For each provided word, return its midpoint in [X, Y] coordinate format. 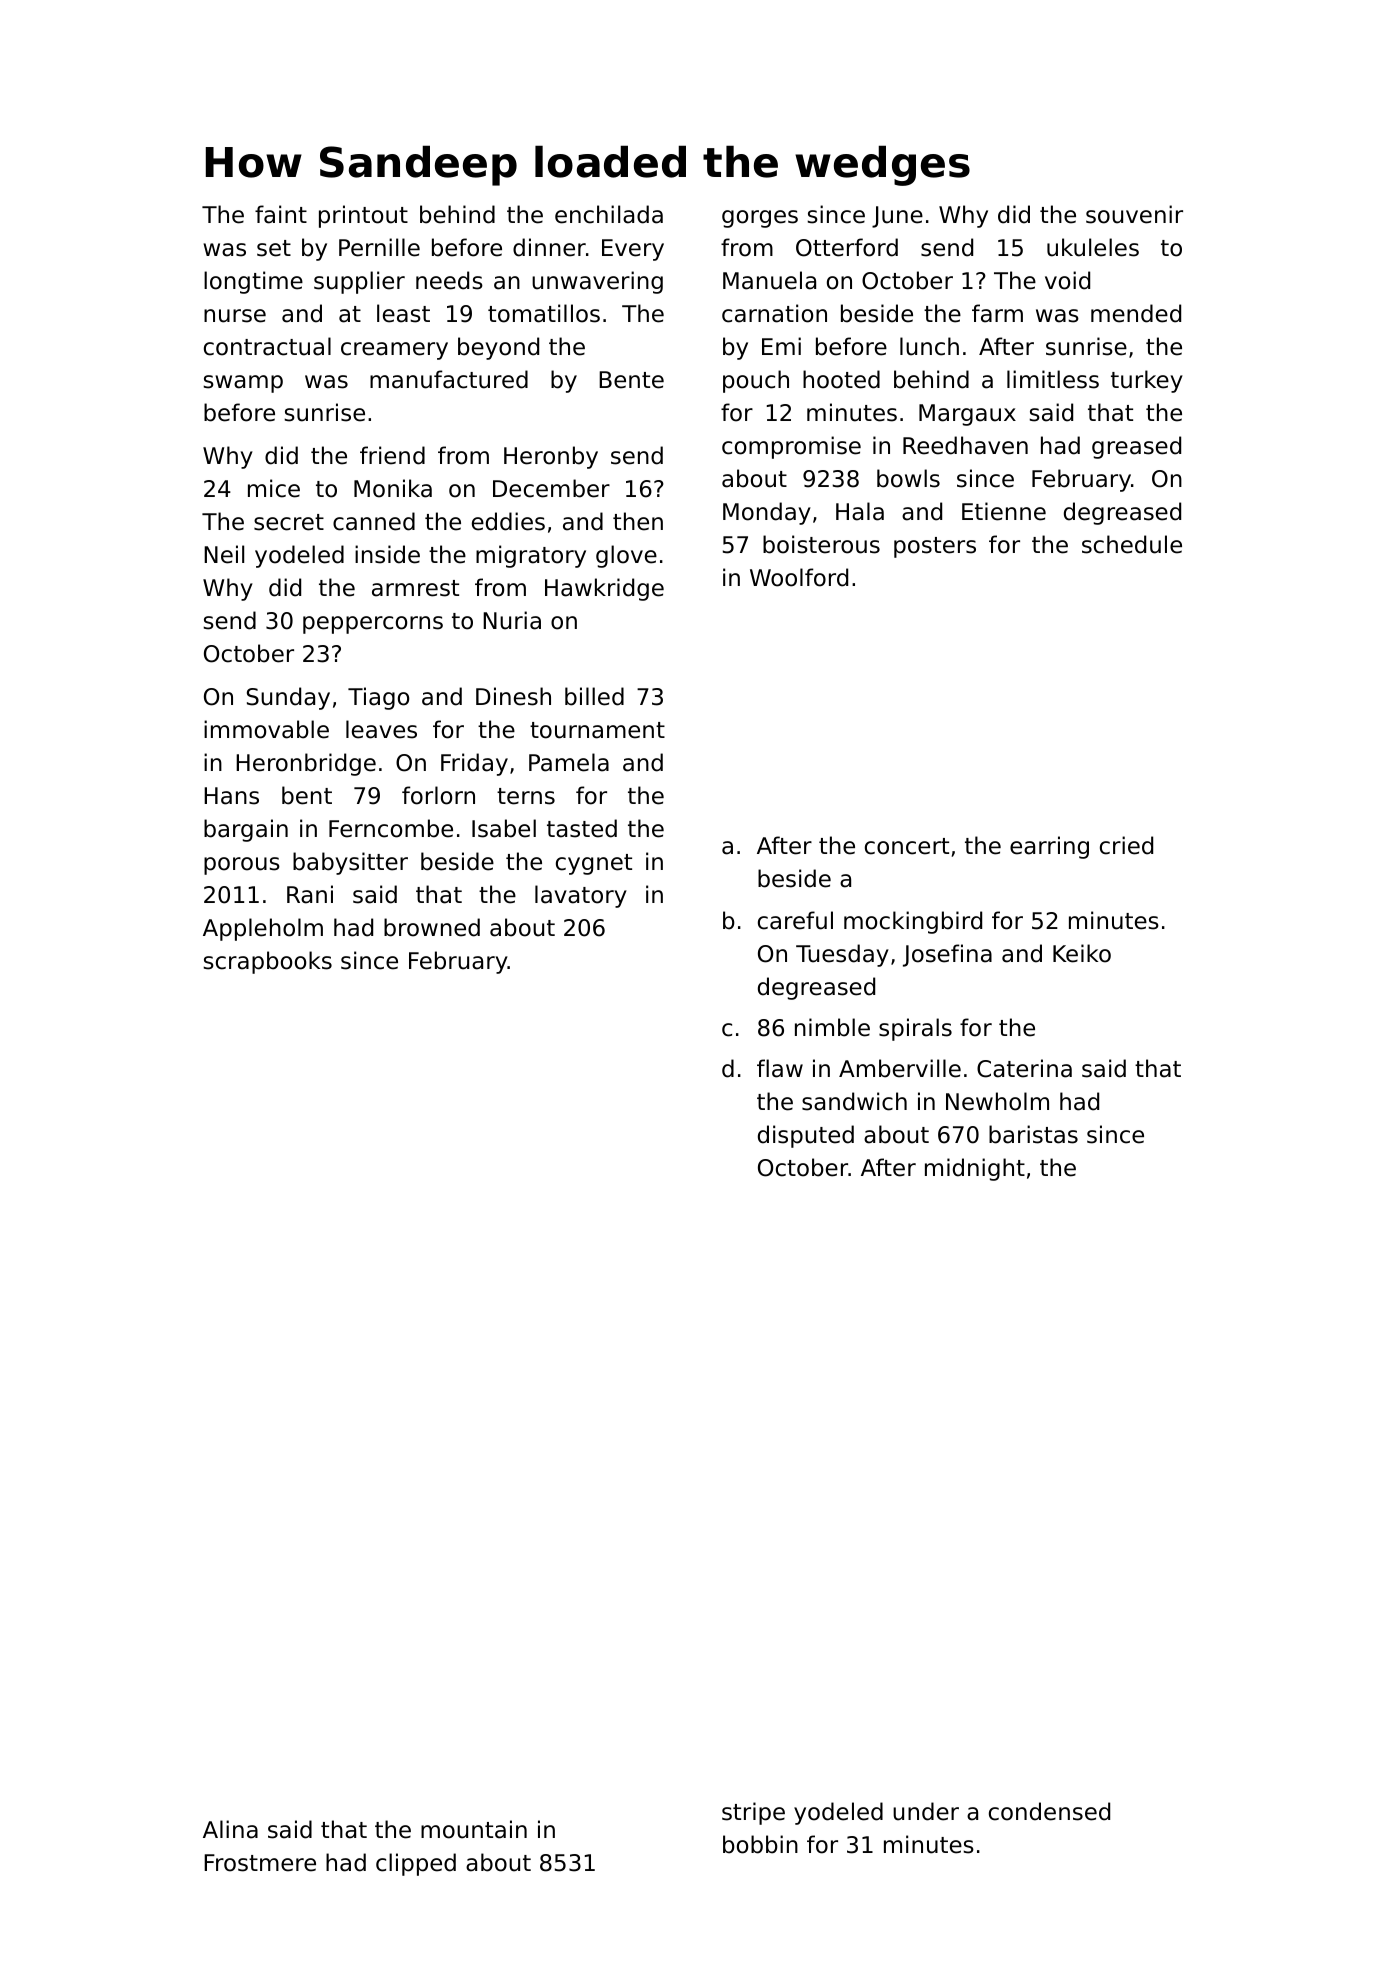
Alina [230, 1829]
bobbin [760, 1844]
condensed [1049, 1811]
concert [907, 846]
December [551, 488]
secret [289, 522]
